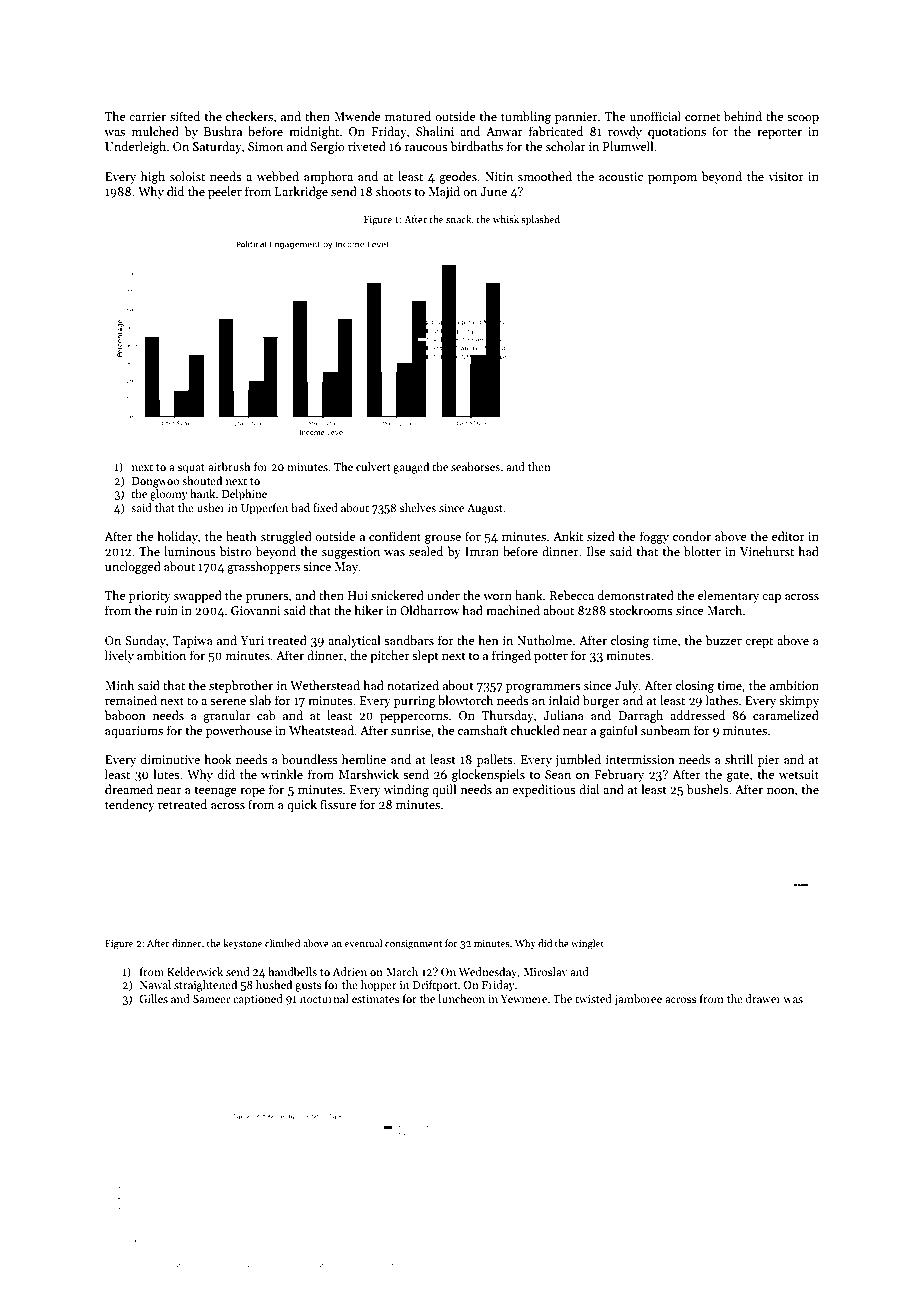 This document has width=924, height=1308. What do you see at coordinates (672, 179) in the document?
I see `pompom` at bounding box center [672, 179].
